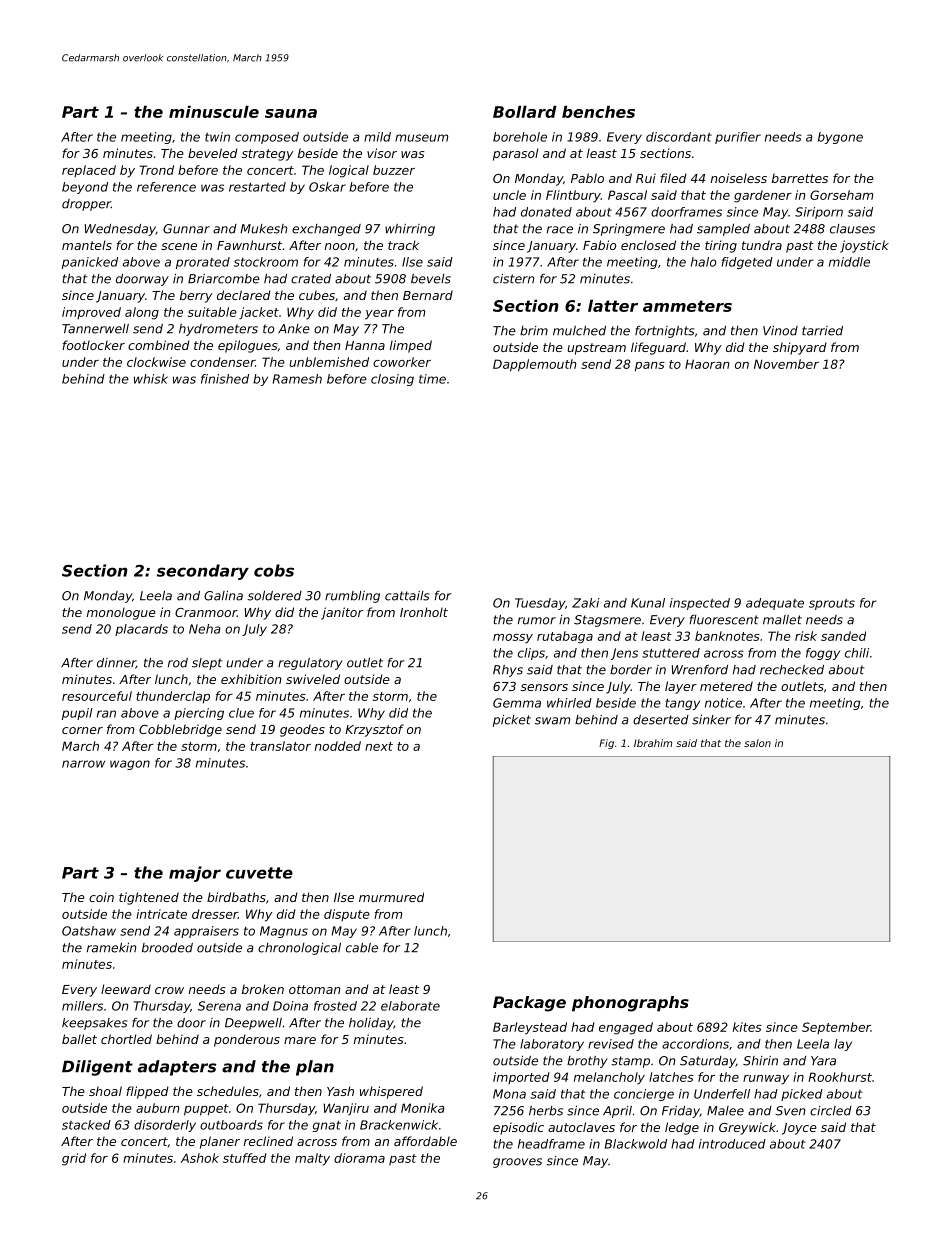  What do you see at coordinates (679, 137) in the screenshot?
I see `discordant` at bounding box center [679, 137].
